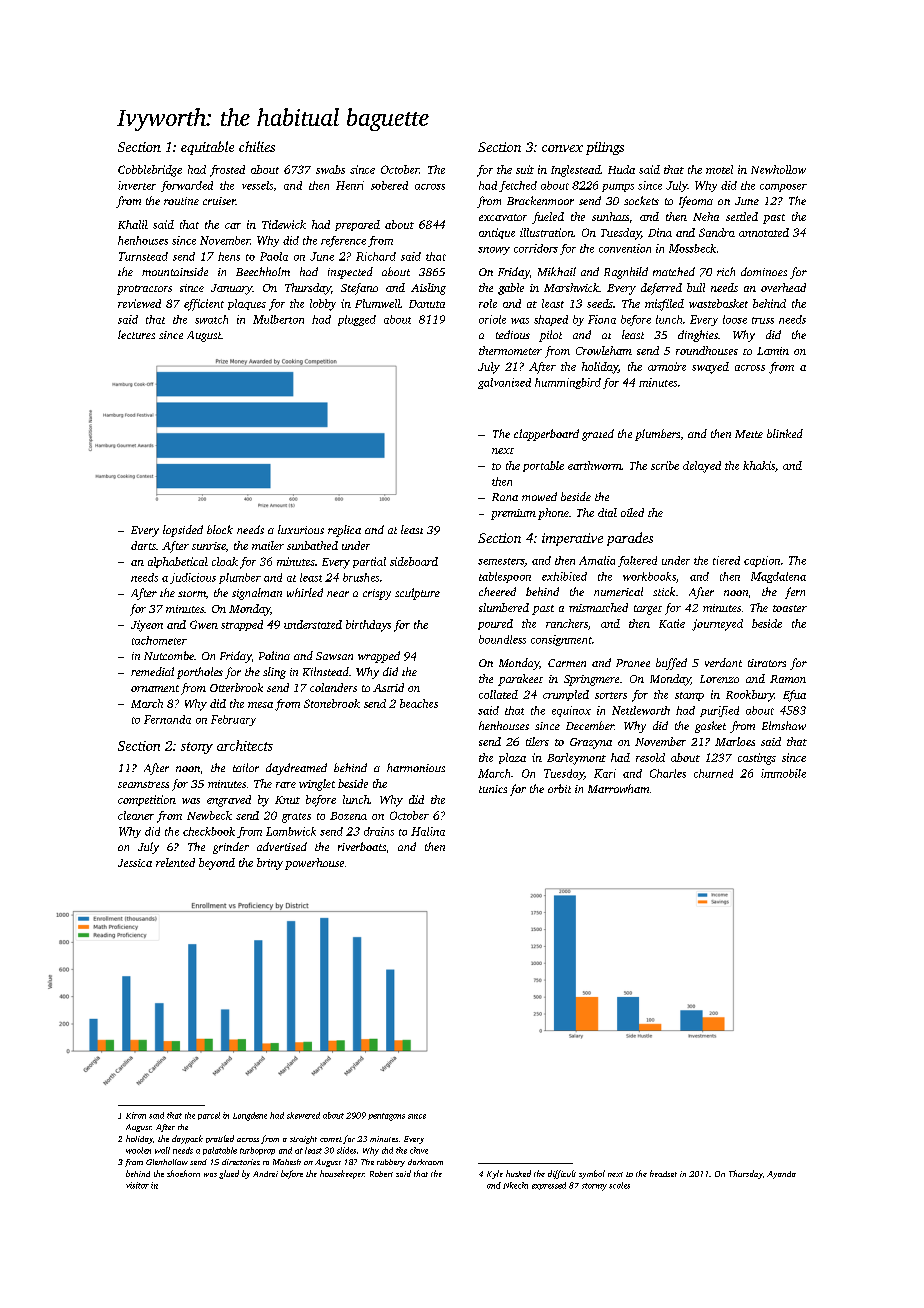 Image resolution: width=924 pixels, height=1308 pixels. What do you see at coordinates (663, 1173) in the page?
I see `headset` at bounding box center [663, 1173].
